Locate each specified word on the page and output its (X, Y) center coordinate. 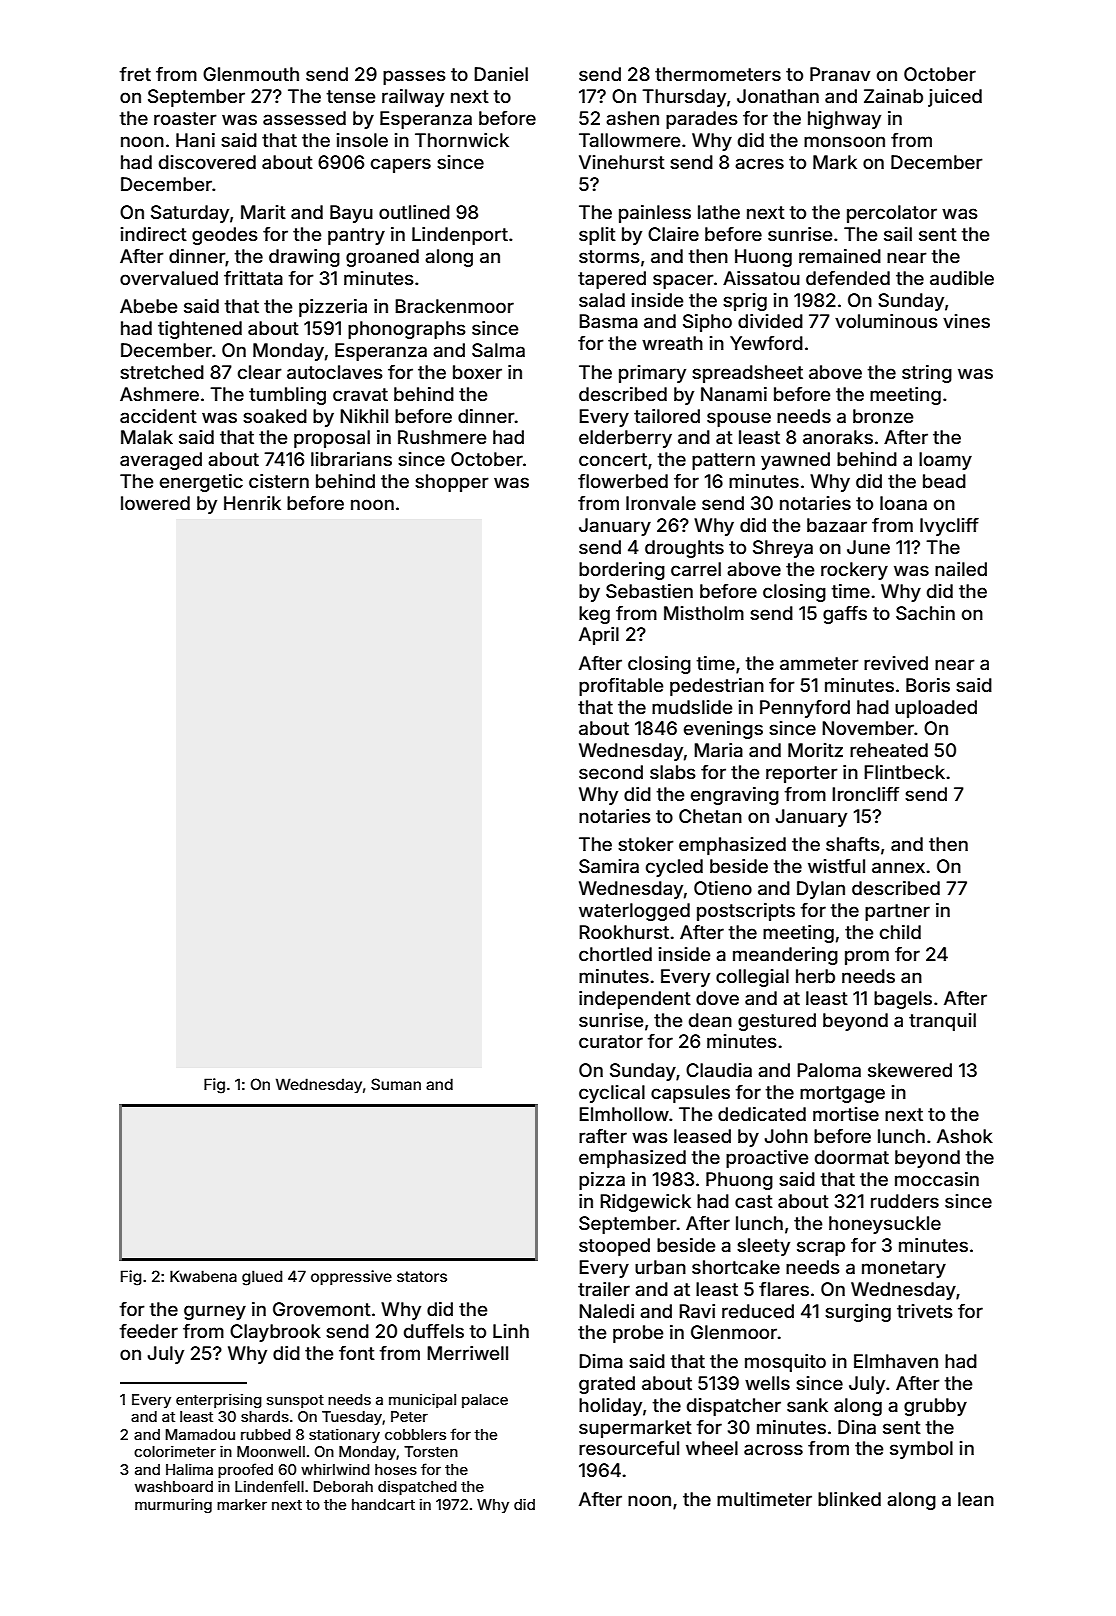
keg (594, 615)
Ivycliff (949, 527)
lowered (155, 503)
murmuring (173, 1505)
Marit (263, 212)
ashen (632, 118)
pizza (602, 1181)
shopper (452, 483)
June (868, 547)
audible (962, 278)
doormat (852, 1157)
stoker (646, 844)
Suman (396, 1084)
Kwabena (203, 1276)
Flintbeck (904, 772)
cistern (279, 481)
